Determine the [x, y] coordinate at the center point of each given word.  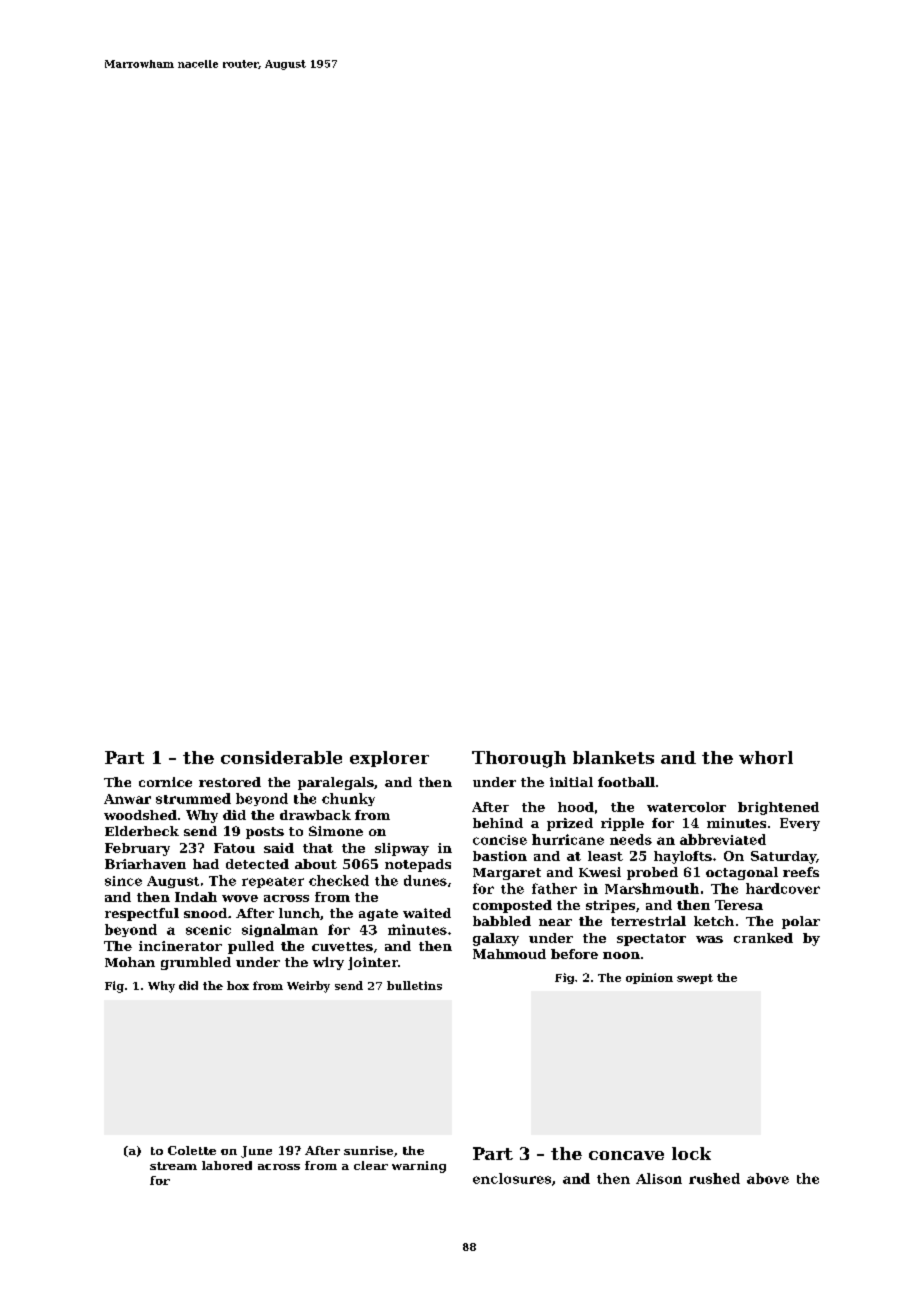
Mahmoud [509, 954]
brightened [778, 808]
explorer [389, 759]
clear [371, 1165]
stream [173, 1166]
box [238, 985]
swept [695, 979]
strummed [193, 798]
